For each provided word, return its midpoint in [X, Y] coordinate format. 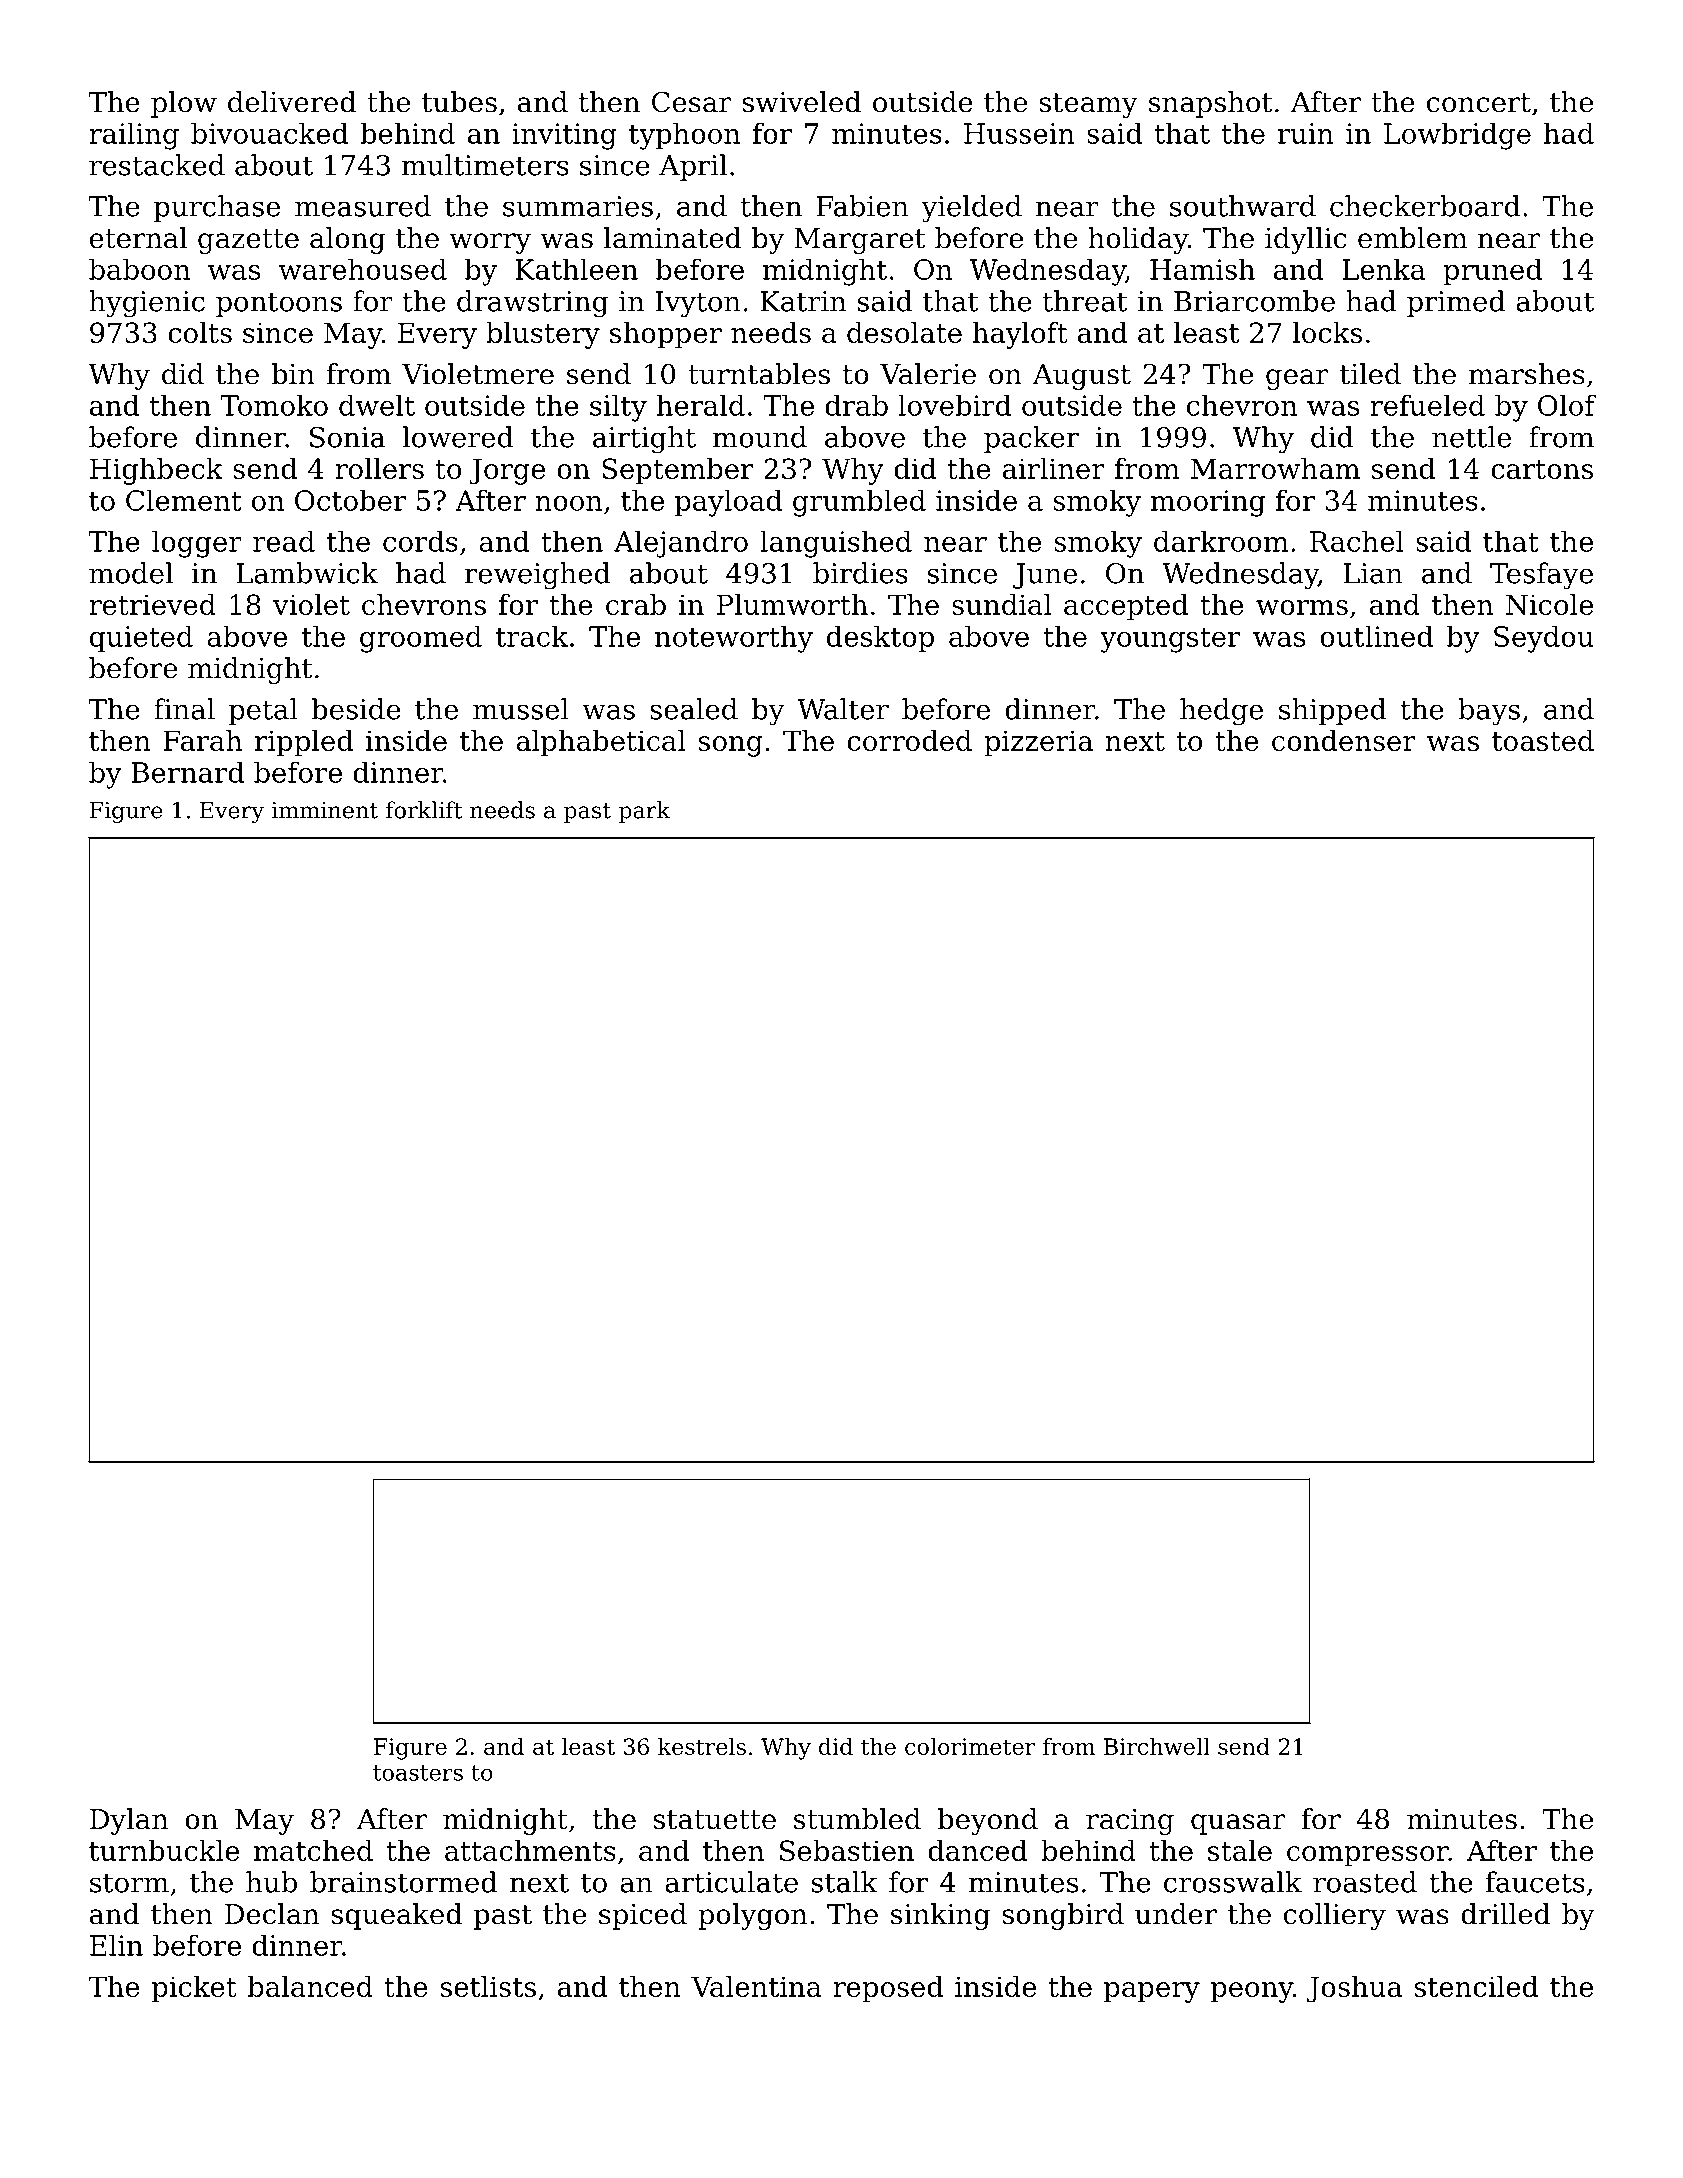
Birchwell [1157, 1746]
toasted [1543, 740]
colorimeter [970, 1746]
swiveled [802, 102]
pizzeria [1038, 743]
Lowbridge [1457, 136]
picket [194, 1989]
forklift [424, 810]
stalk [845, 1882]
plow [184, 104]
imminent [325, 810]
